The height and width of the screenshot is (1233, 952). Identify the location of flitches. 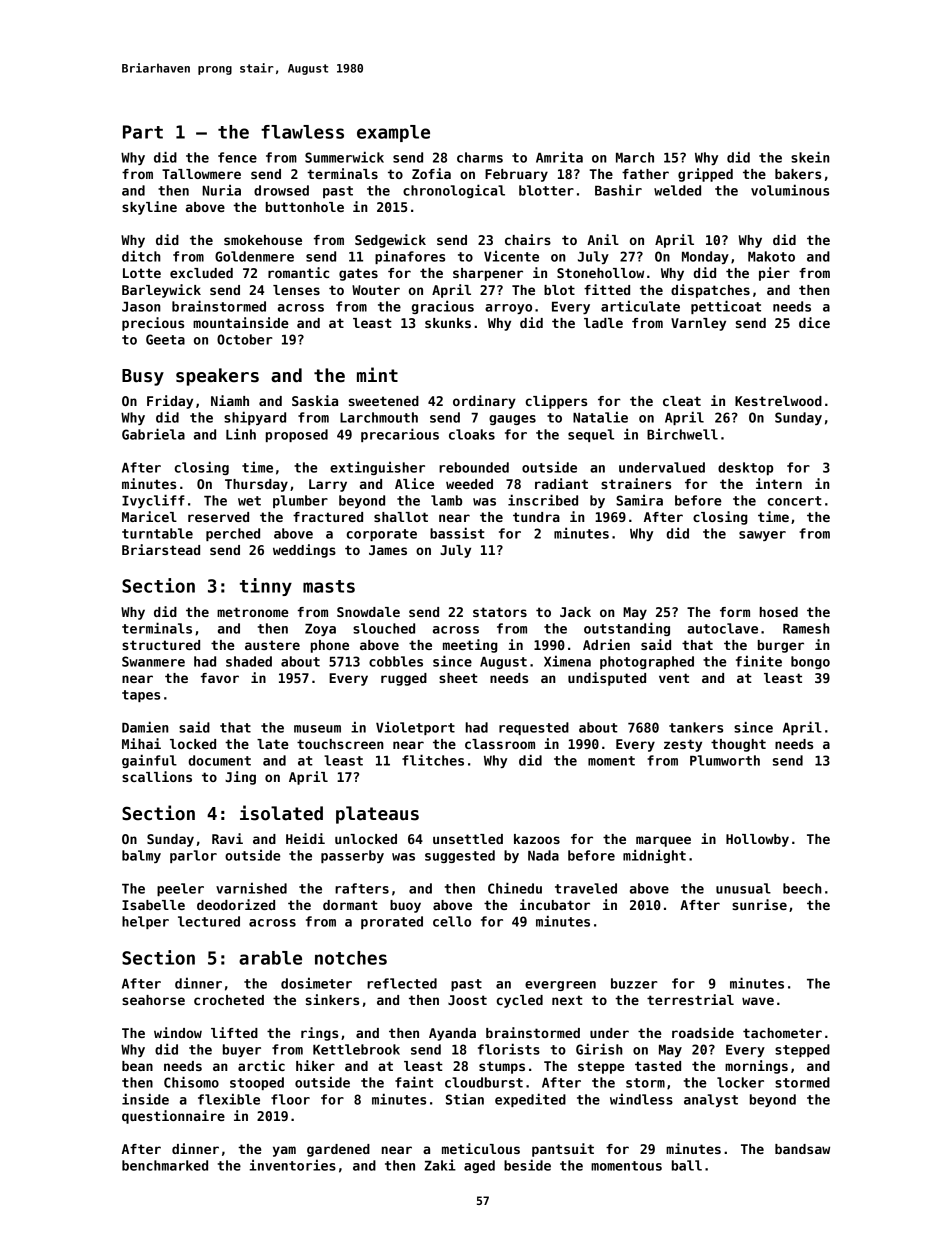
(433, 760).
